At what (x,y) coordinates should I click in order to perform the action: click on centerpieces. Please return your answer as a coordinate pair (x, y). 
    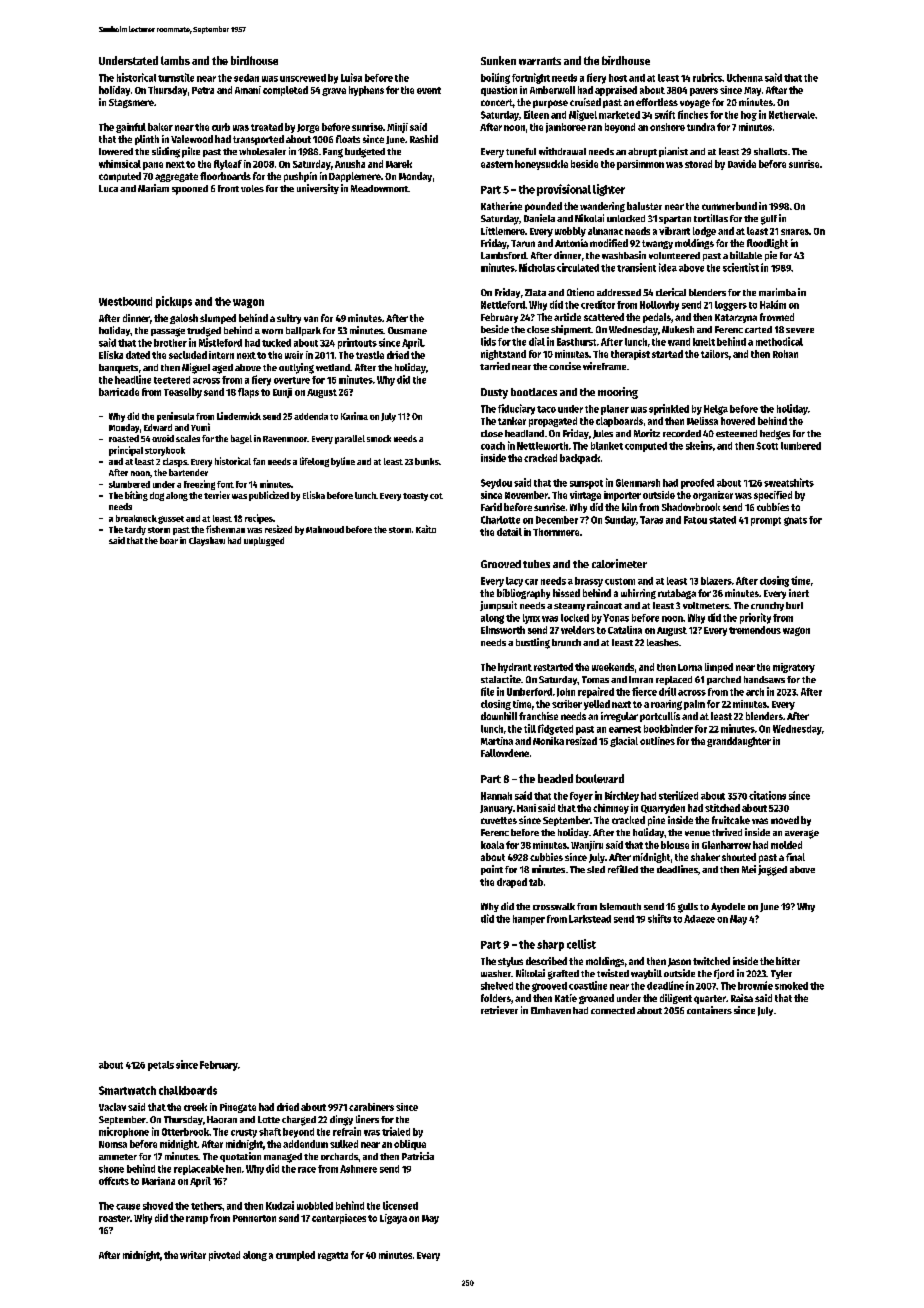
    Looking at the image, I should click on (339, 1219).
